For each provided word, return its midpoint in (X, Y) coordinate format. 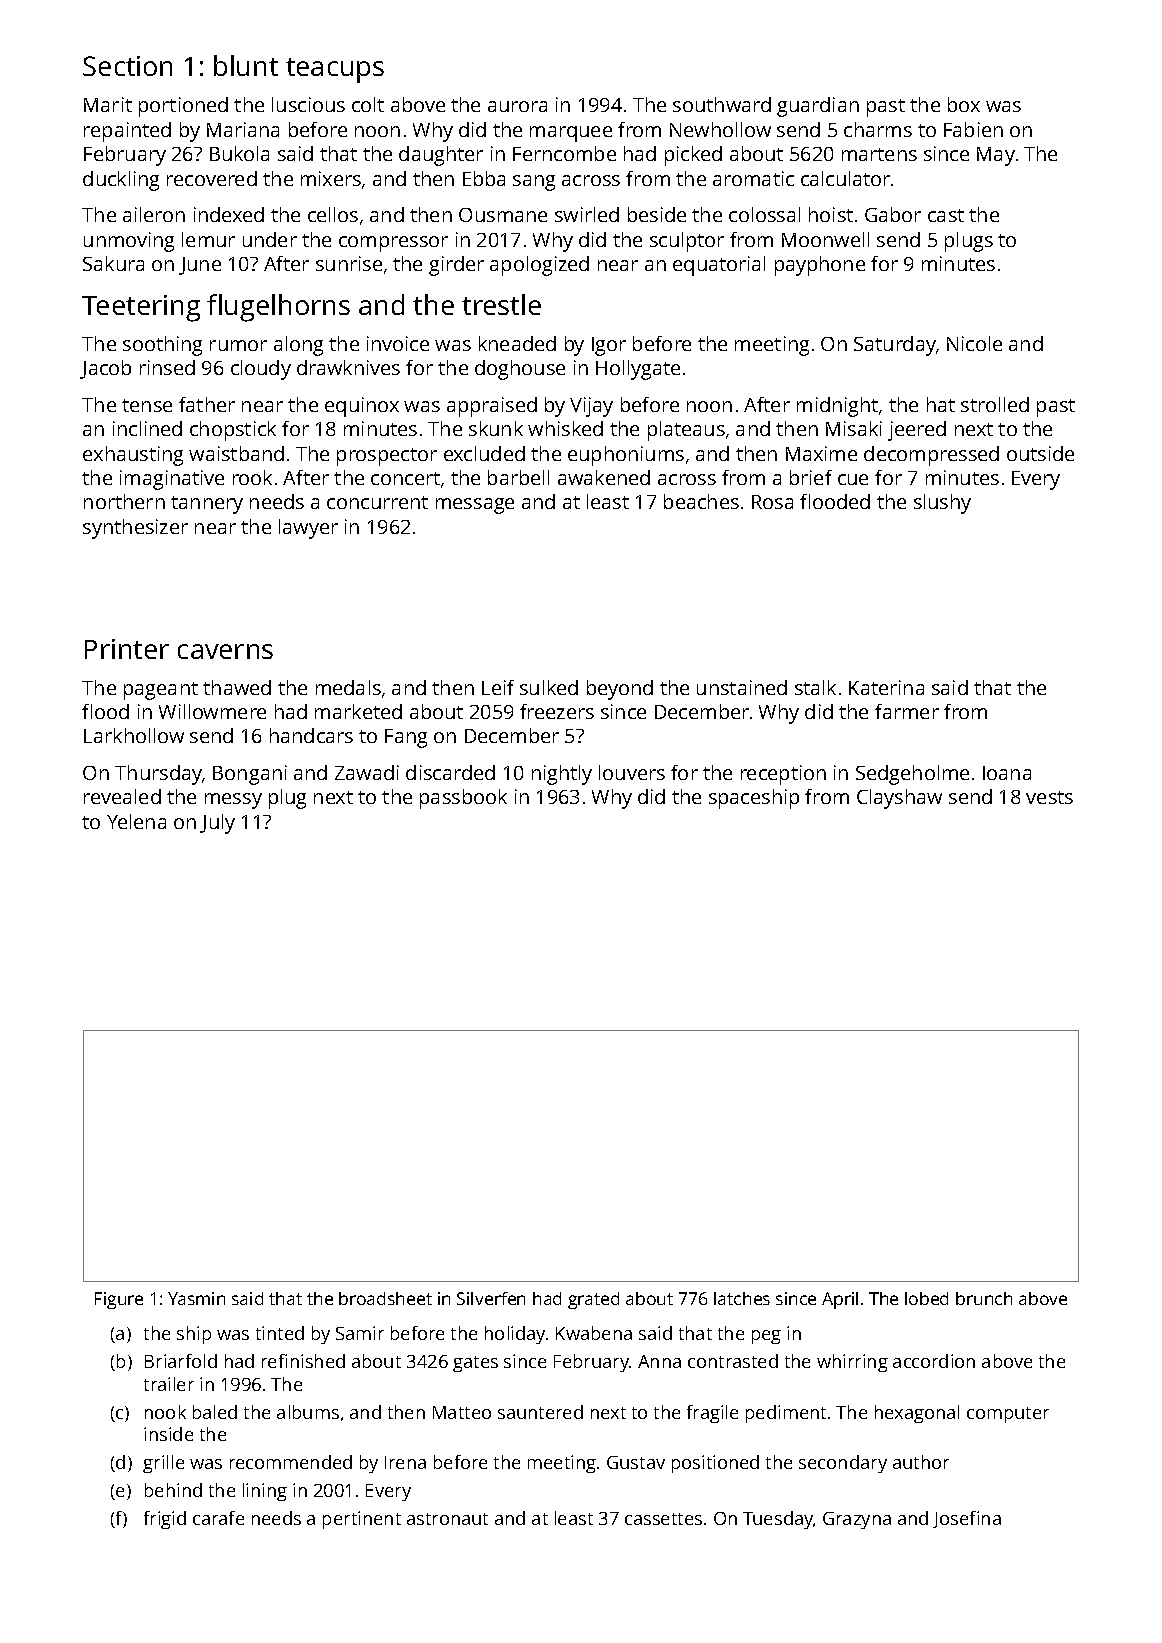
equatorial (719, 266)
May (996, 156)
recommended (291, 1462)
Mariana (243, 129)
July (217, 824)
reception (783, 775)
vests (1049, 797)
